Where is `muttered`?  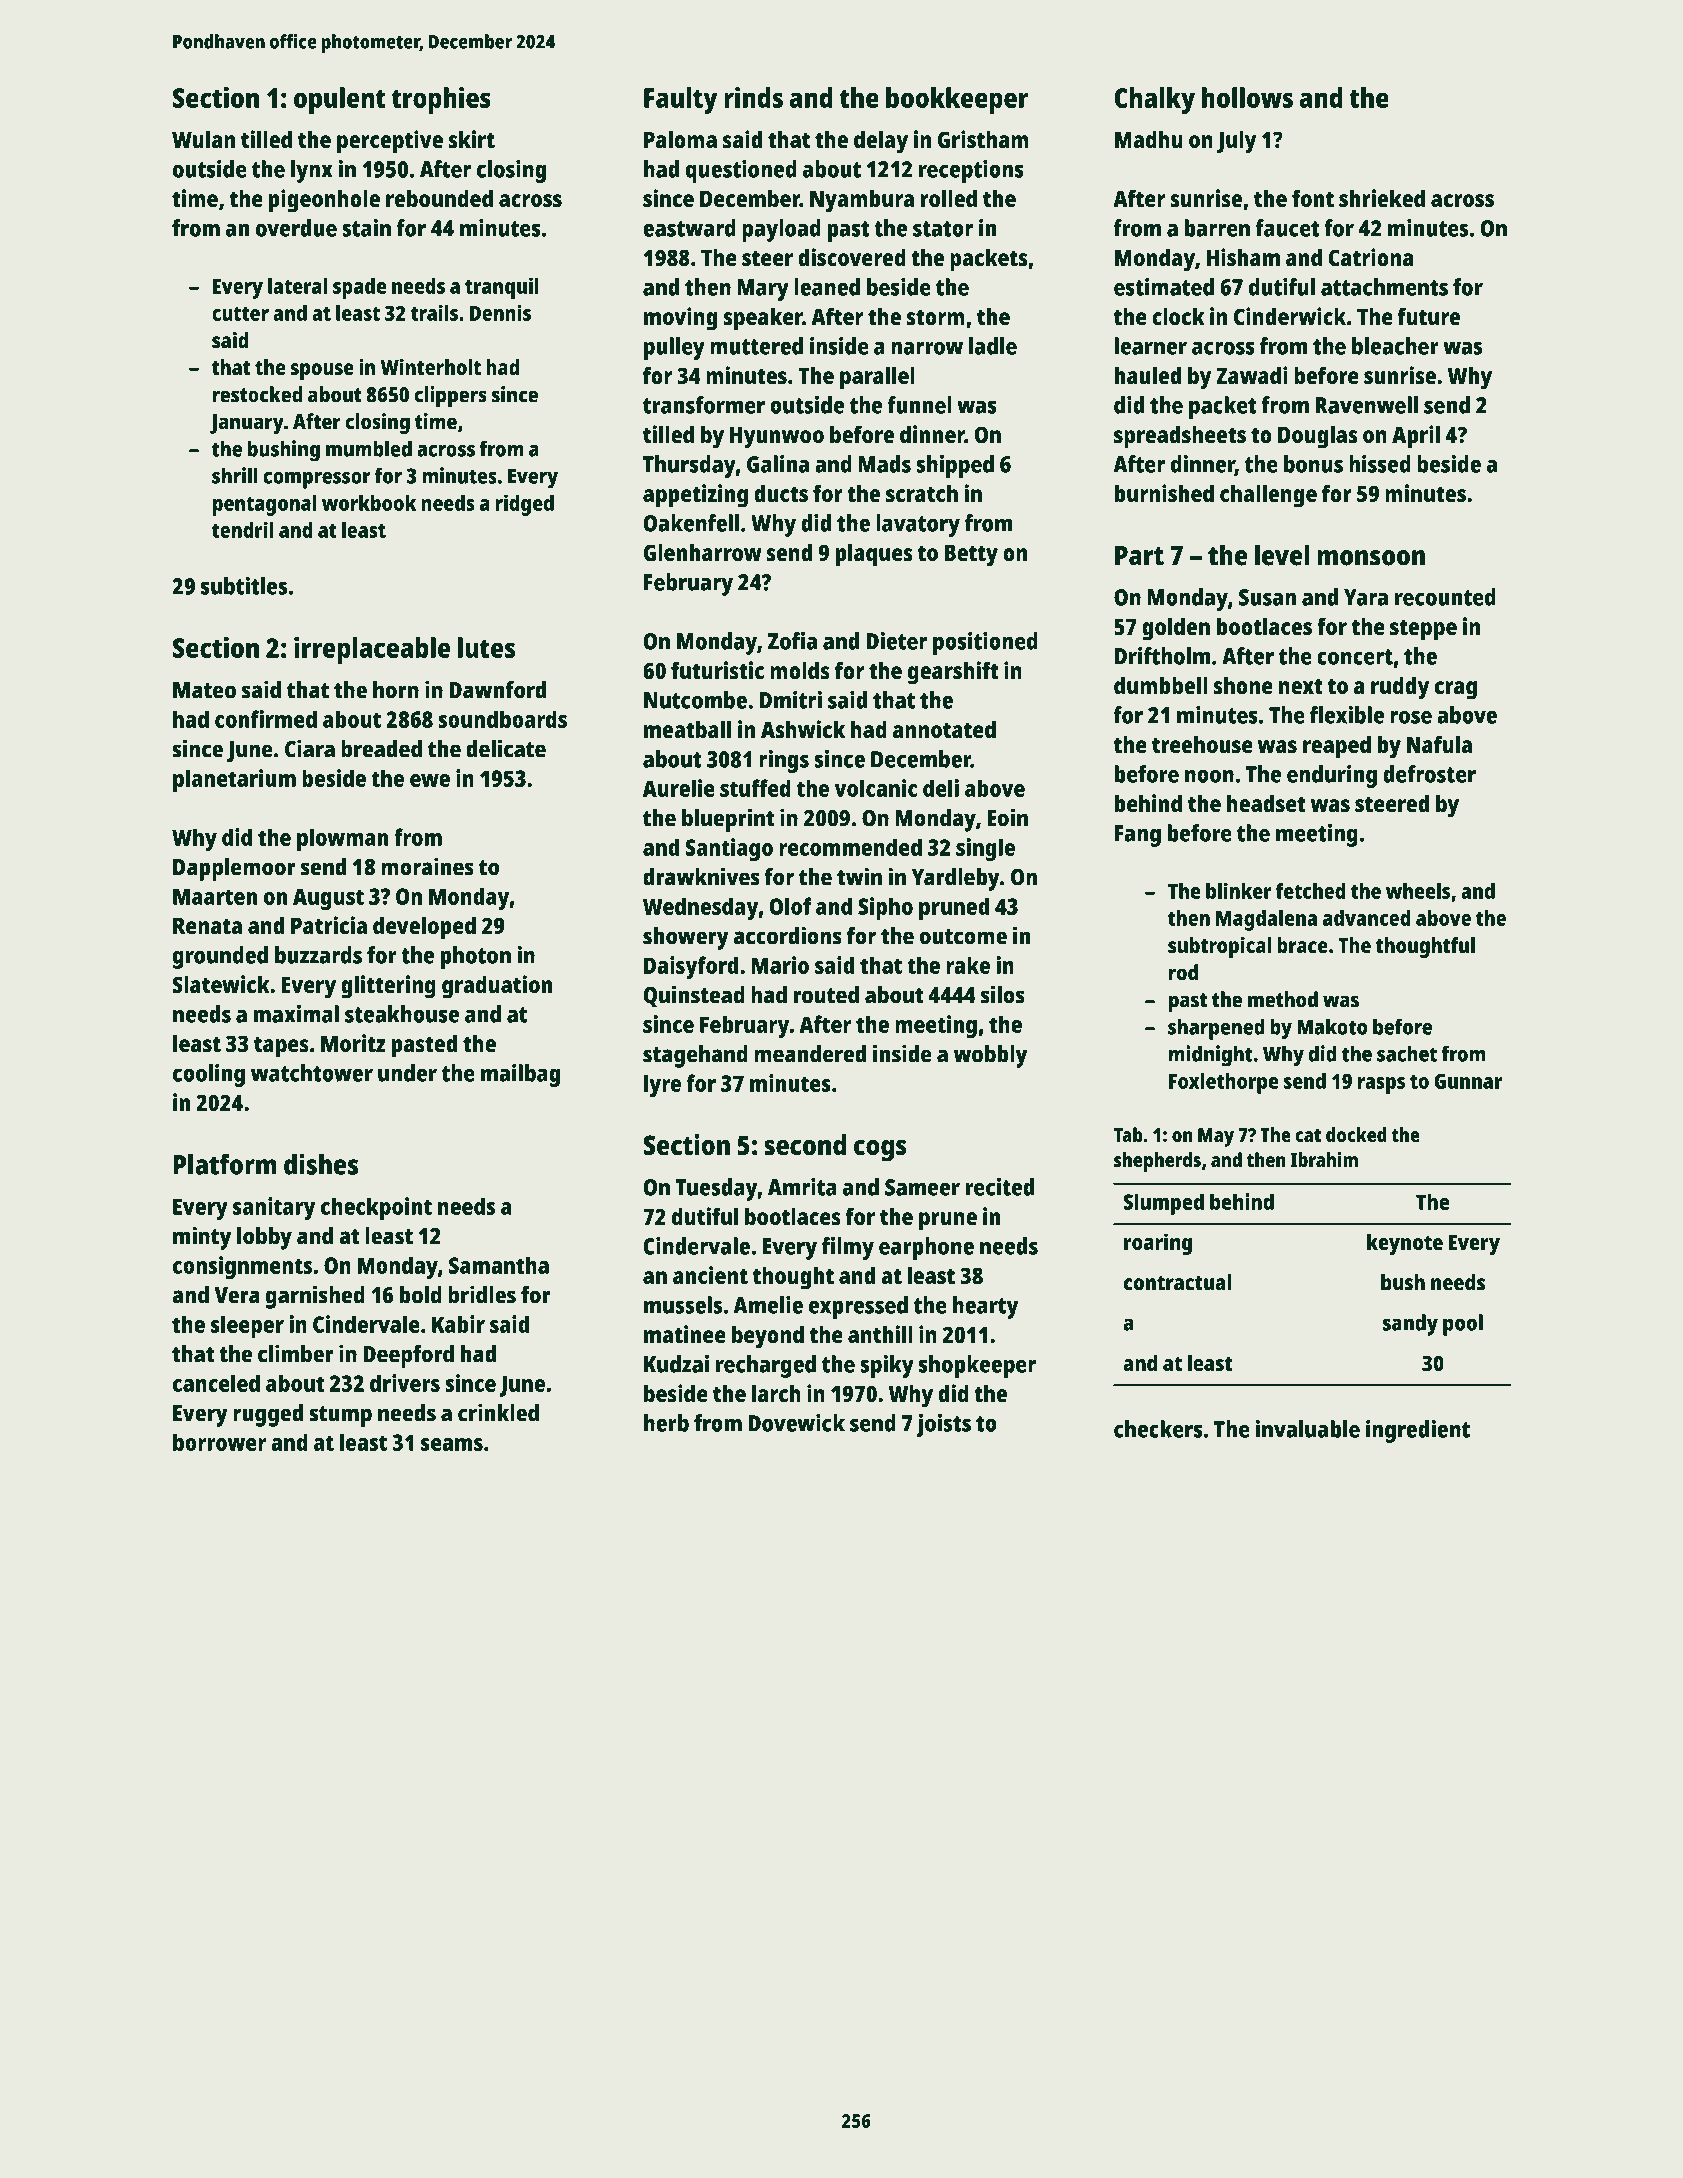
muttered is located at coordinates (756, 346).
